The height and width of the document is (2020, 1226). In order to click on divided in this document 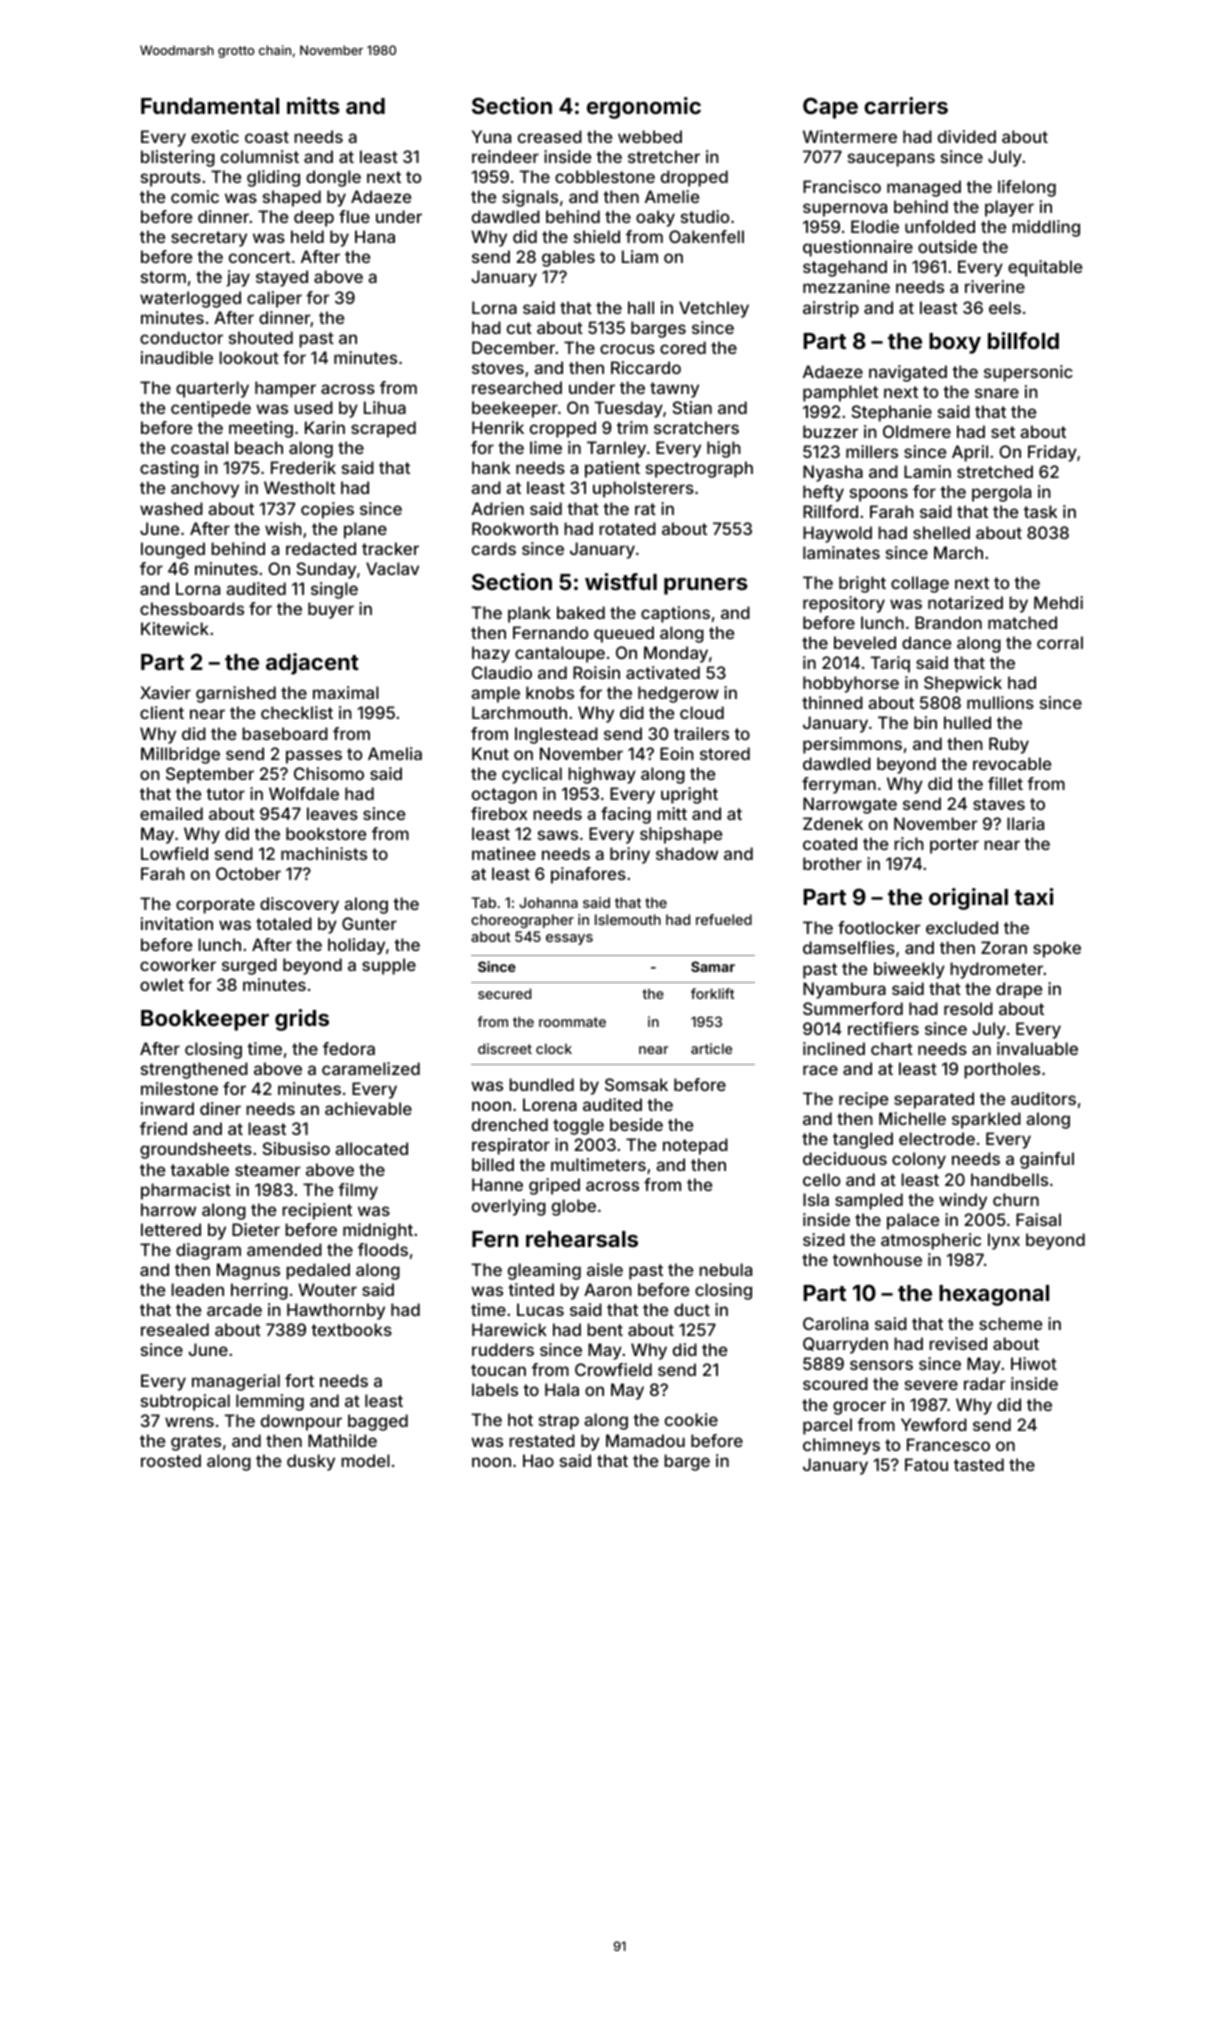, I will do `click(967, 136)`.
